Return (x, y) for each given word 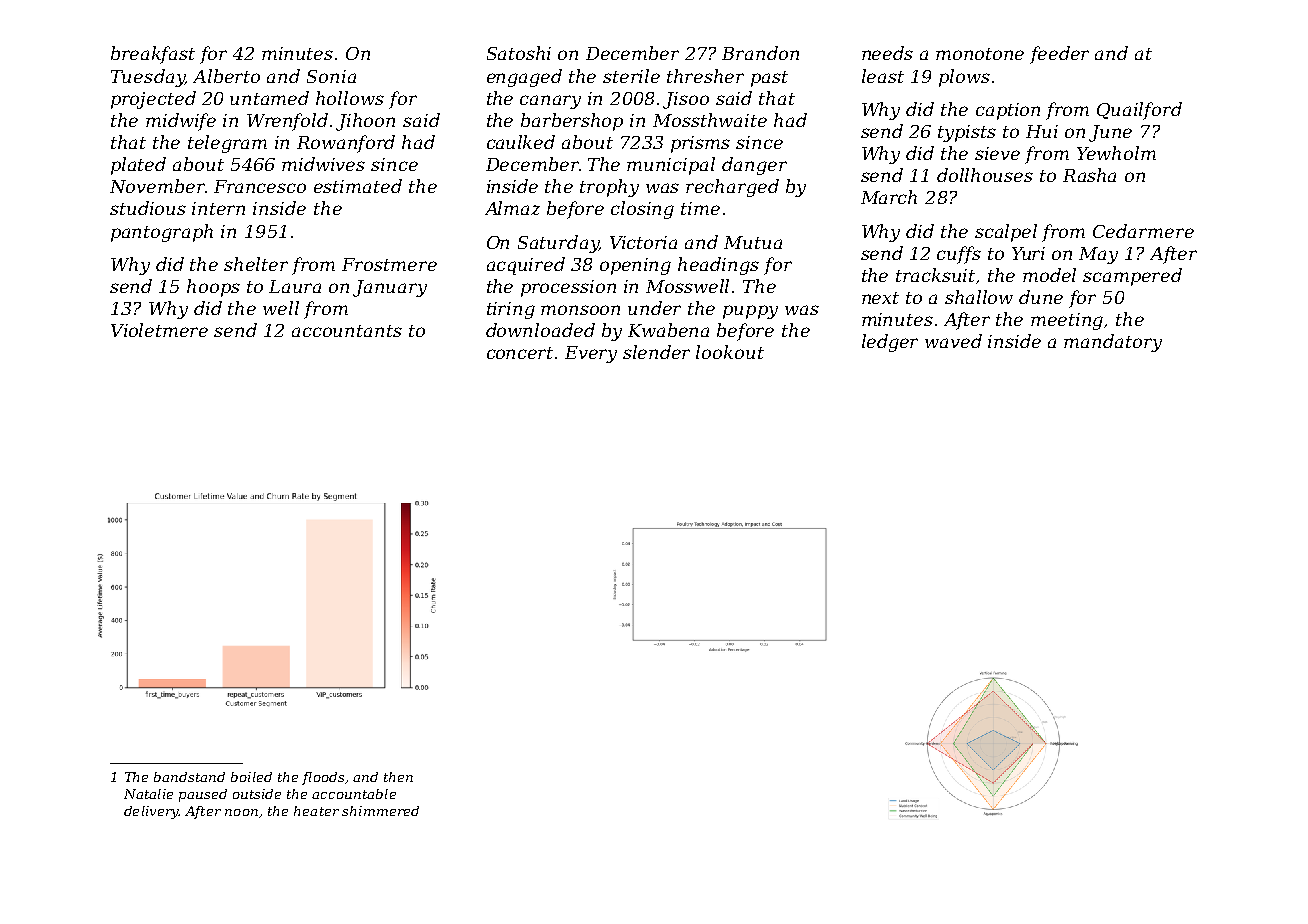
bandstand (189, 777)
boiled (251, 777)
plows (964, 78)
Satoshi (519, 53)
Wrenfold (287, 122)
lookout (730, 352)
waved (953, 341)
